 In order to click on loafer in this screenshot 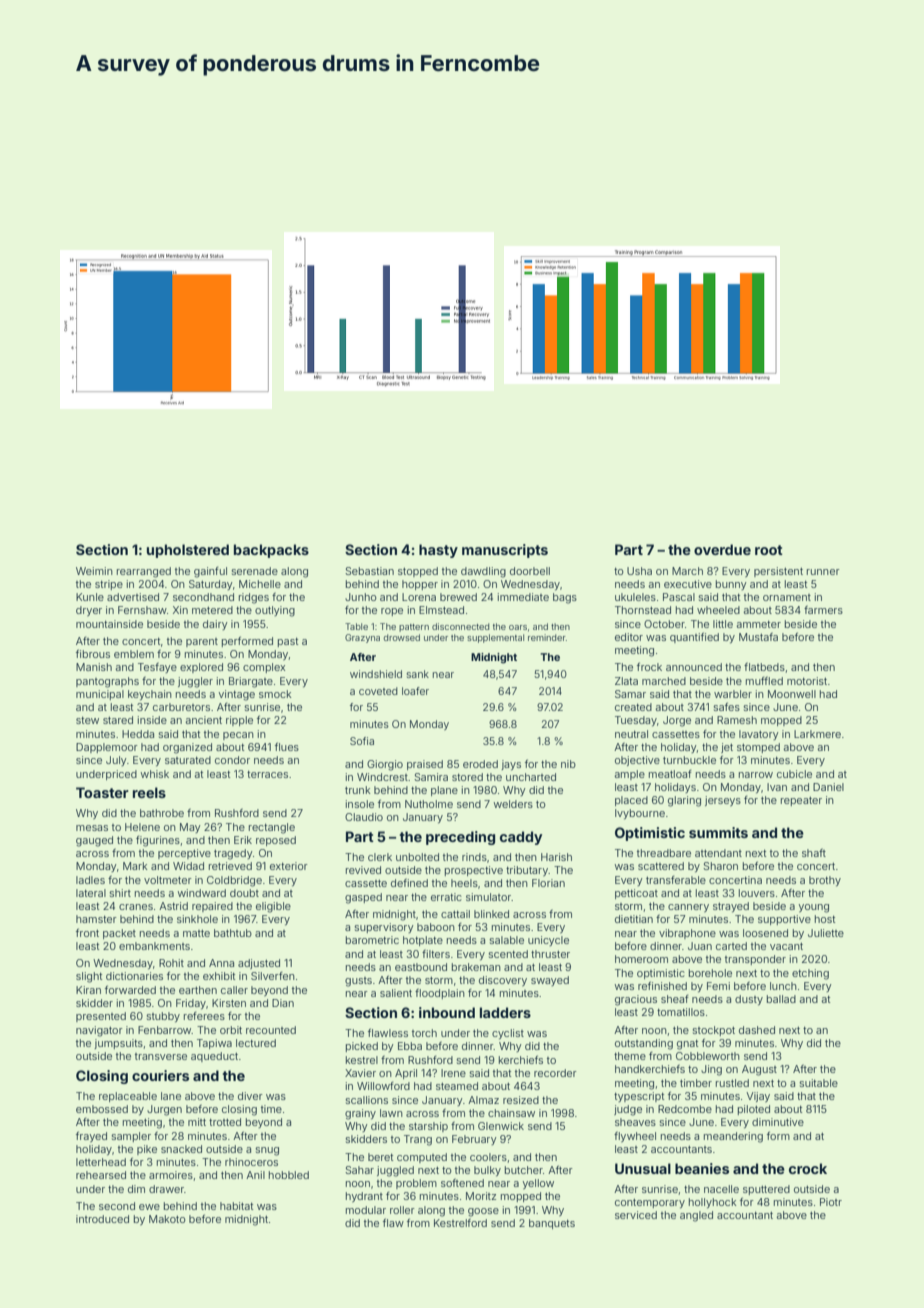, I will do `click(415, 691)`.
